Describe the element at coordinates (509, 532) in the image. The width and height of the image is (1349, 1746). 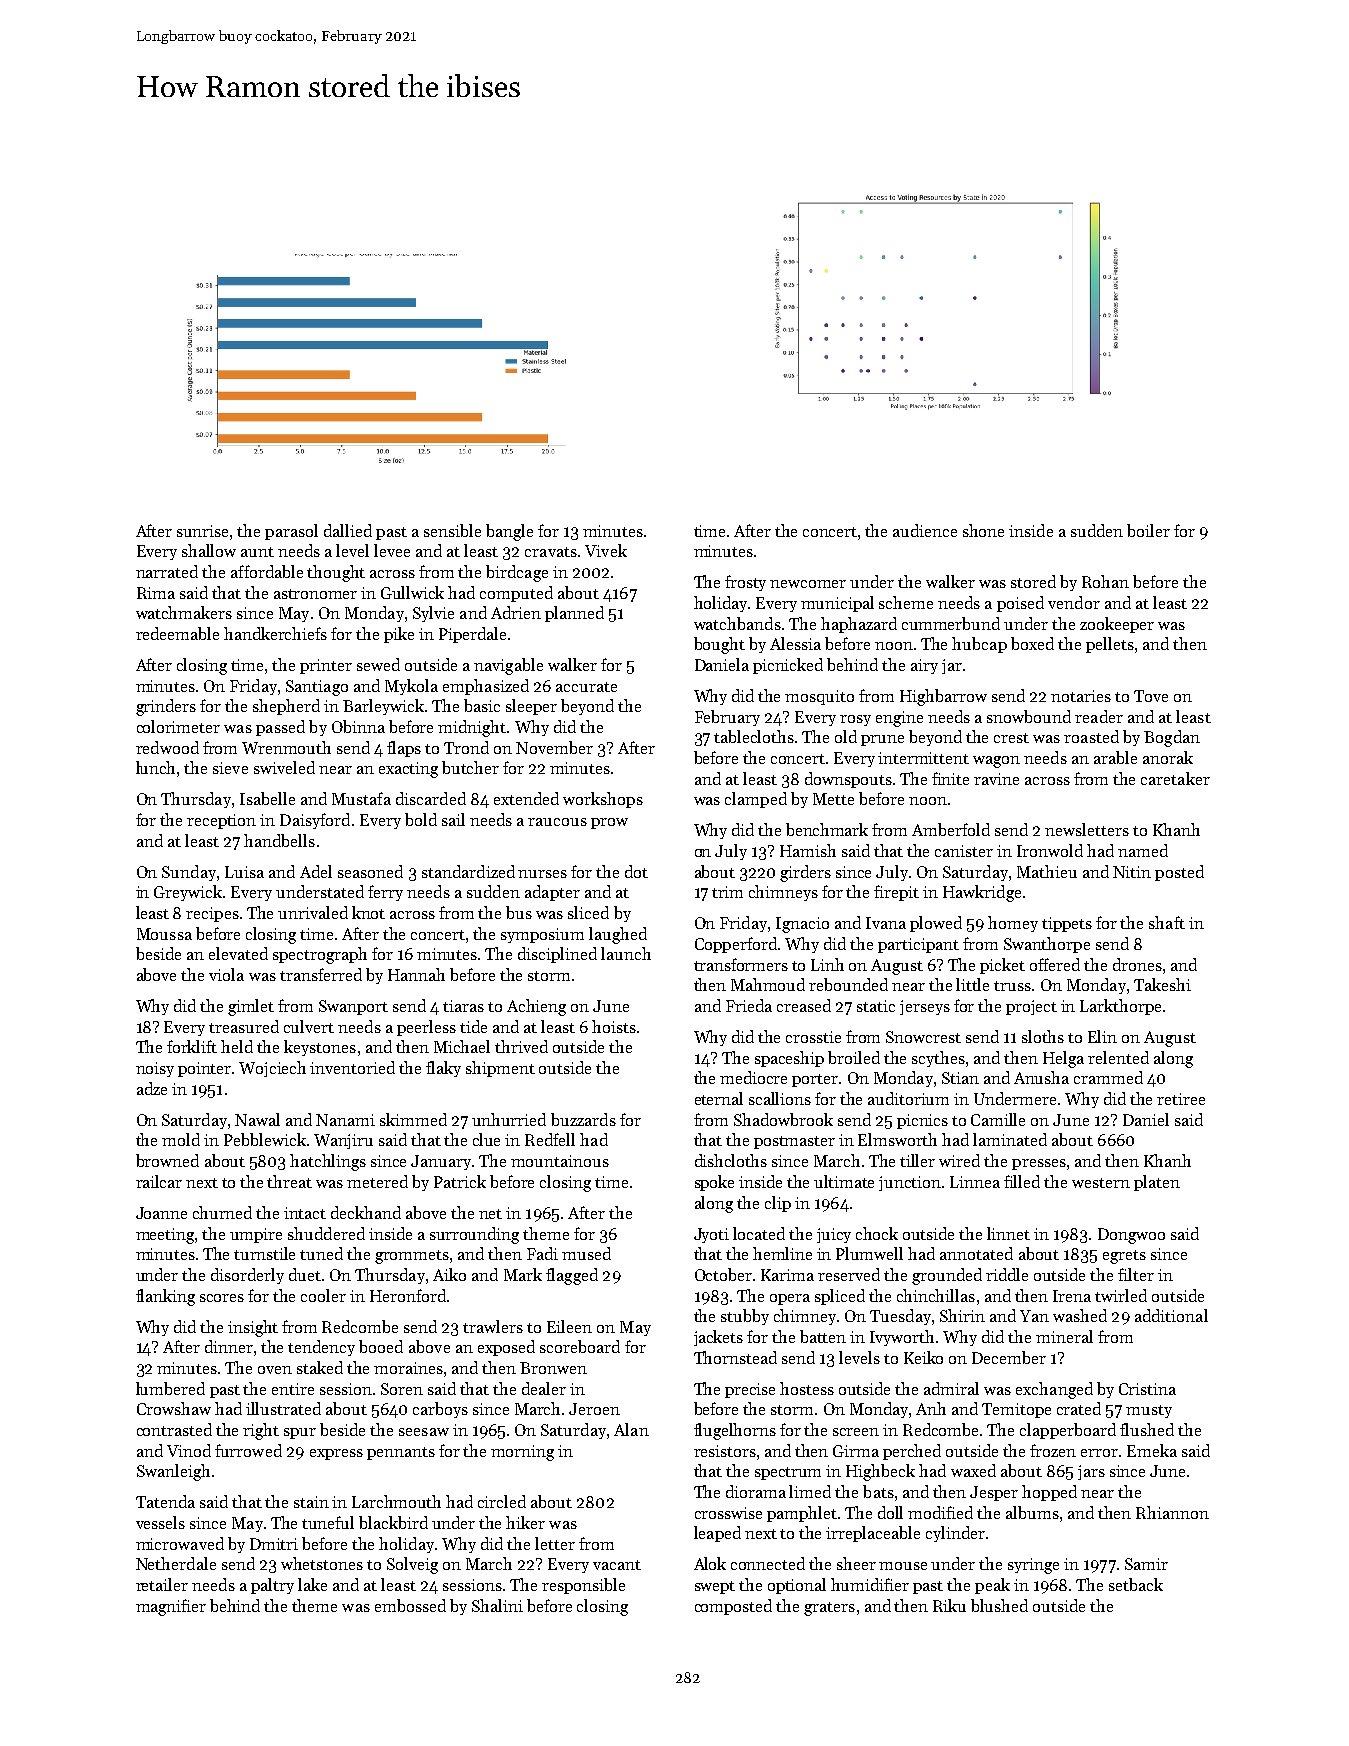
I see `bangle` at that location.
